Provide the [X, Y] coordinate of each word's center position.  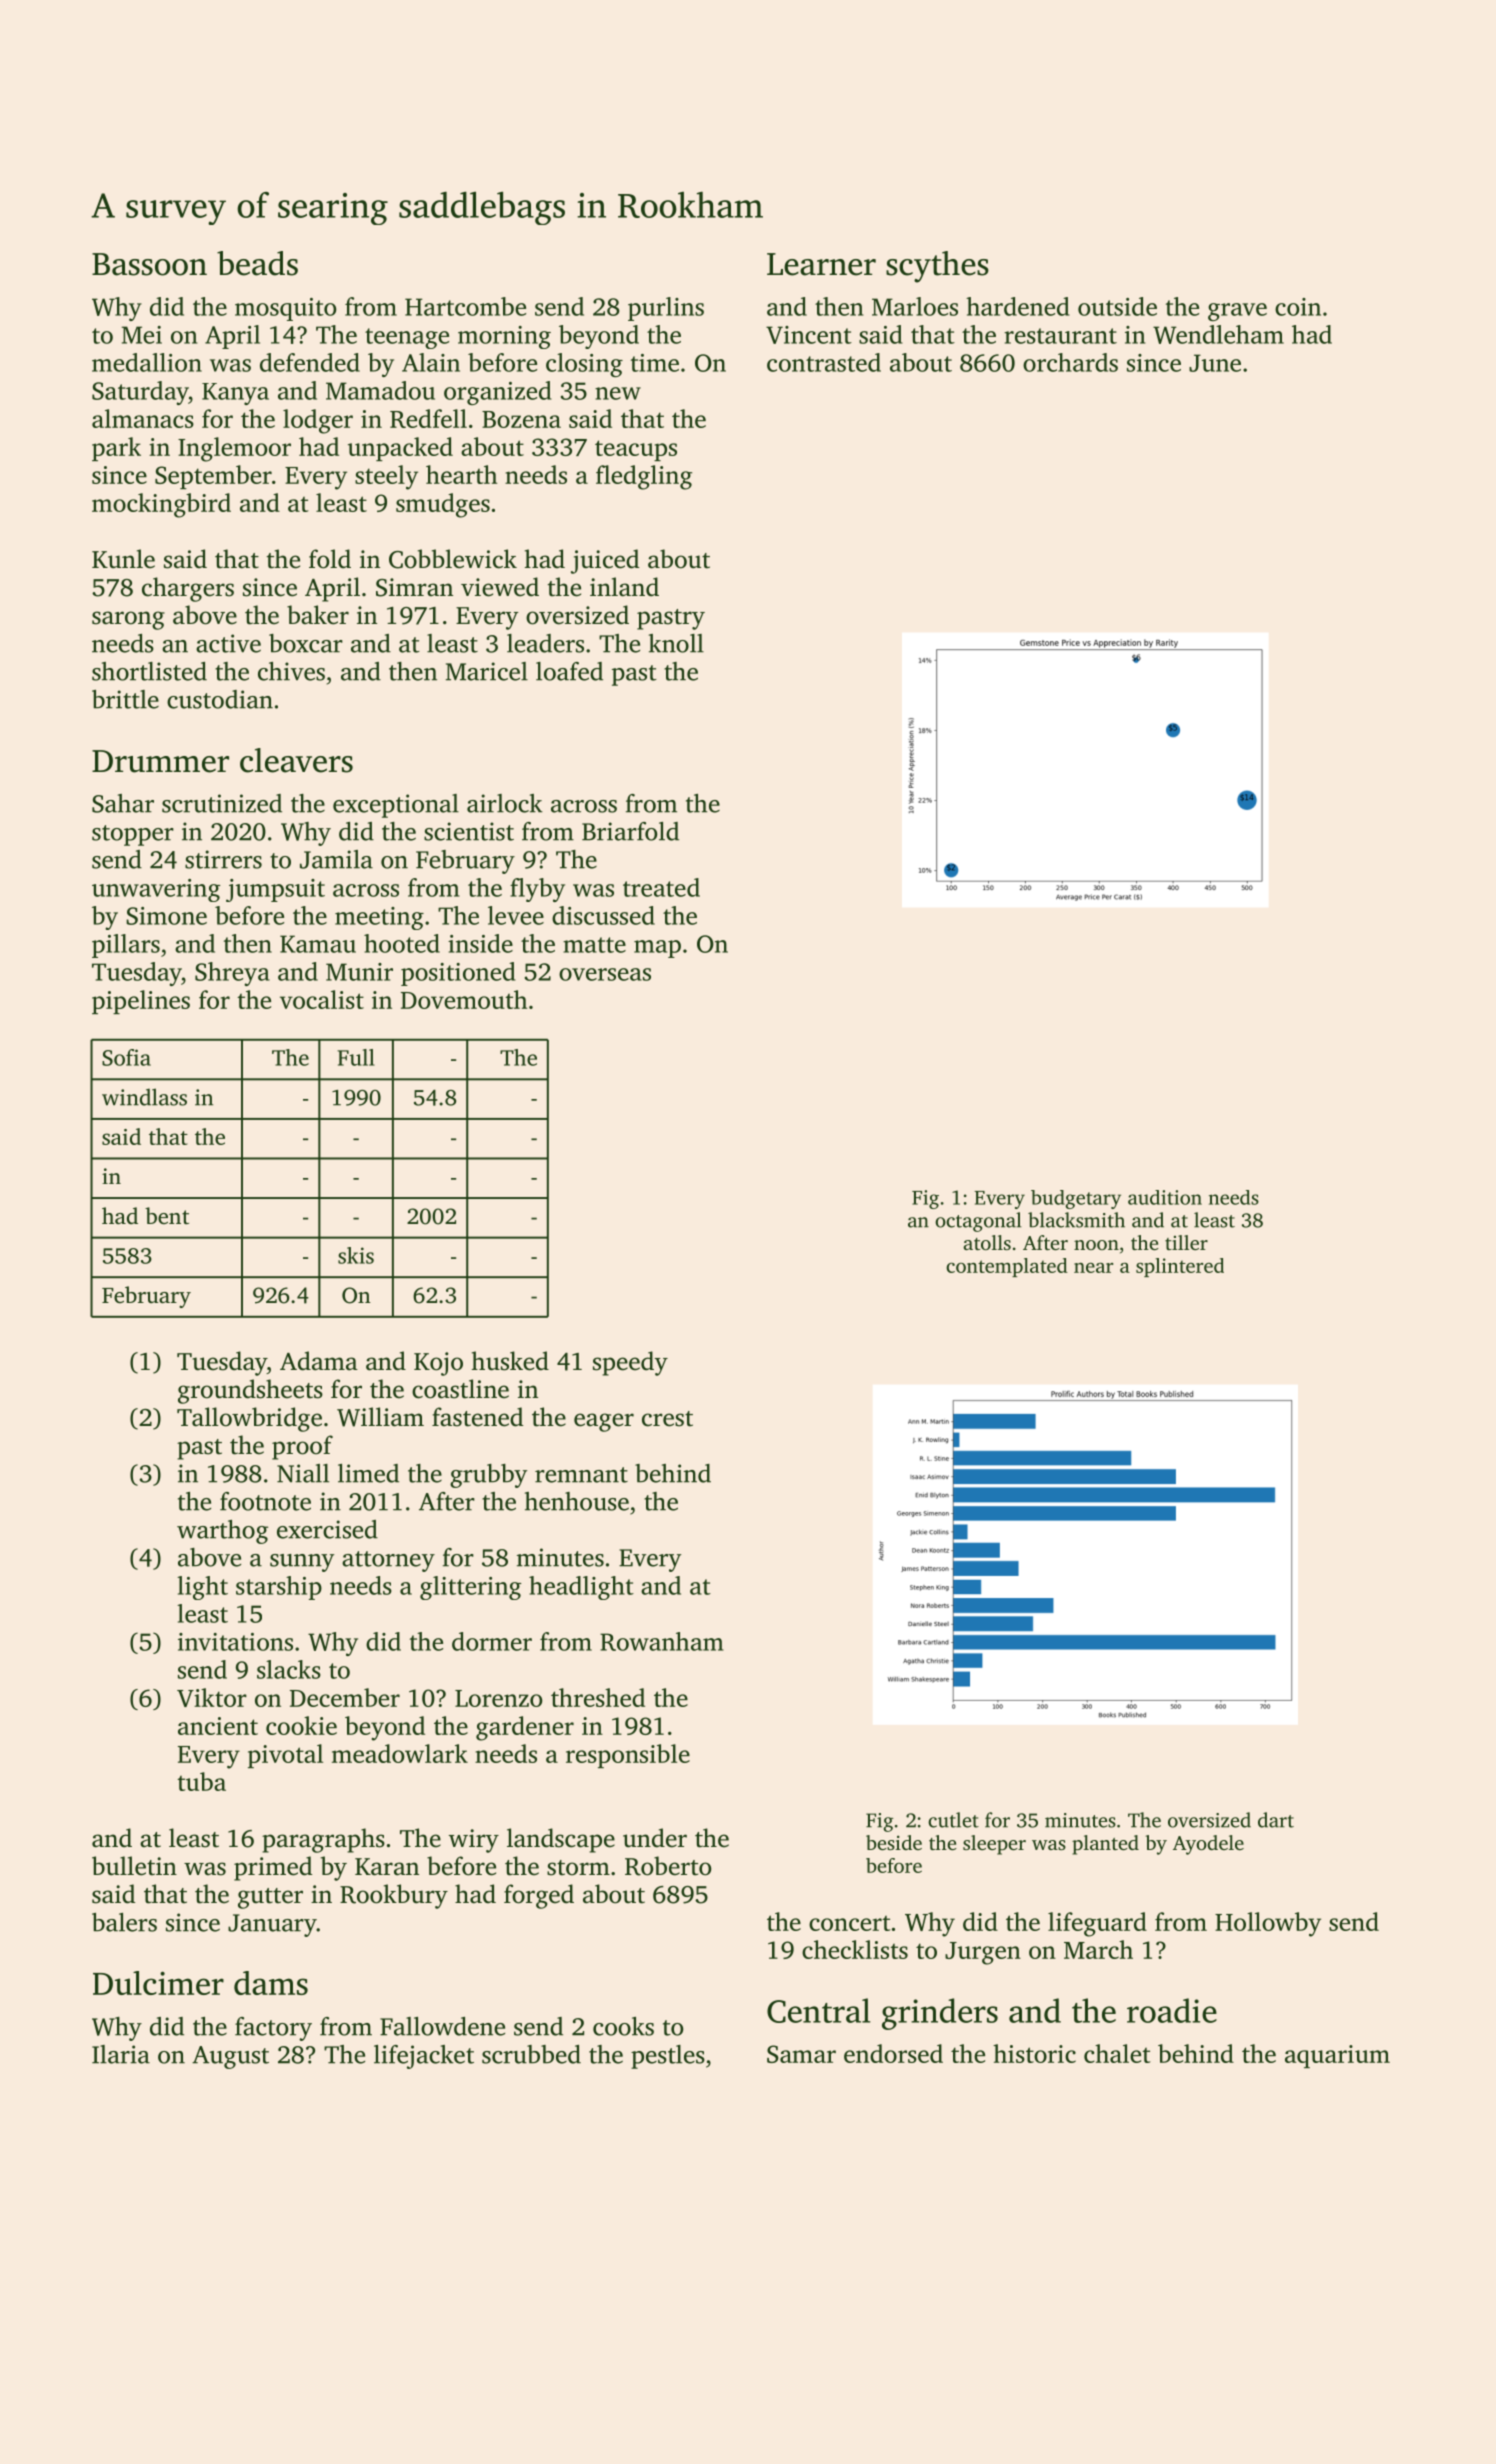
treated [661, 887]
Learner [821, 264]
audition [1165, 1197]
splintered [1180, 1267]
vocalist [322, 999]
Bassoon [149, 264]
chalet [1117, 2053]
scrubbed [531, 2054]
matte [594, 945]
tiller [1186, 1242]
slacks [289, 1669]
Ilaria [121, 2054]
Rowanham [662, 1641]
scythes [937, 267]
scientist [469, 831]
